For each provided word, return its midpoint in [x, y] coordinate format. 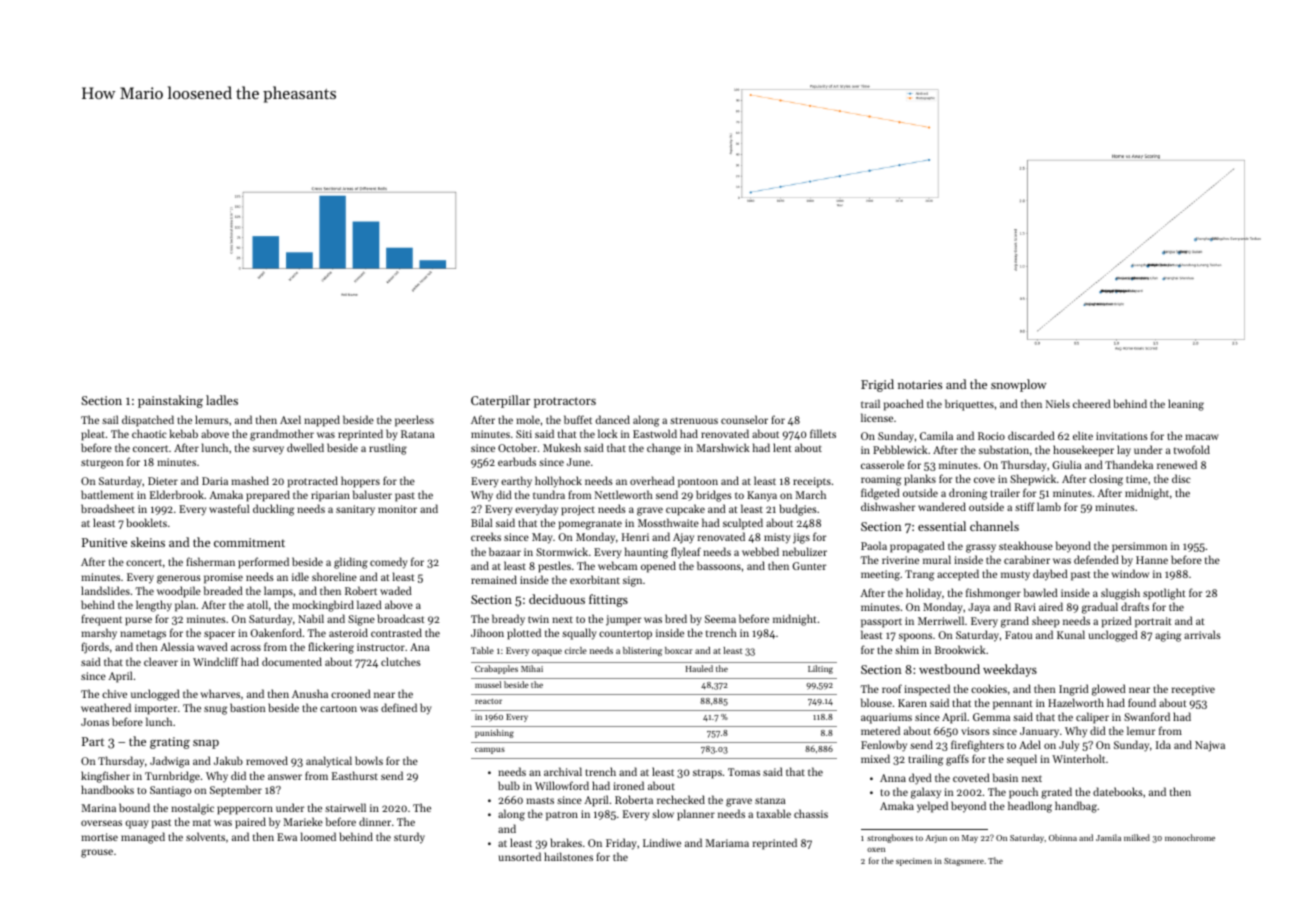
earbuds [517, 461]
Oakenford [276, 632]
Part [93, 741]
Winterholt [1078, 758]
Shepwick [1033, 480]
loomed [318, 836]
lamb [1049, 506]
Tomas [744, 772]
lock [608, 433]
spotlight [1164, 594]
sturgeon [102, 464]
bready [508, 620]
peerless [414, 421]
